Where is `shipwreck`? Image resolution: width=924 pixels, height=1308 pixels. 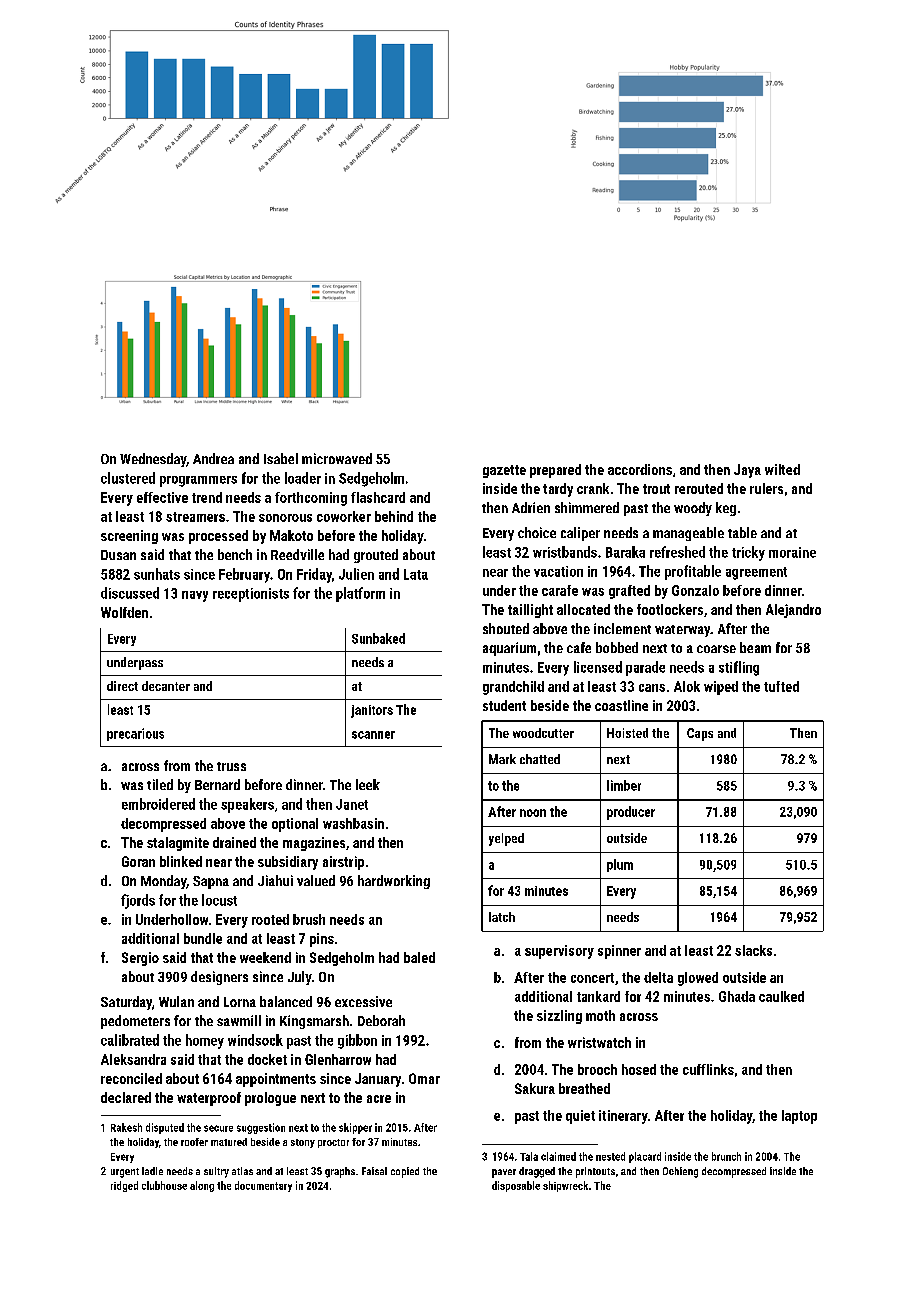
shipwreck is located at coordinates (565, 1186).
